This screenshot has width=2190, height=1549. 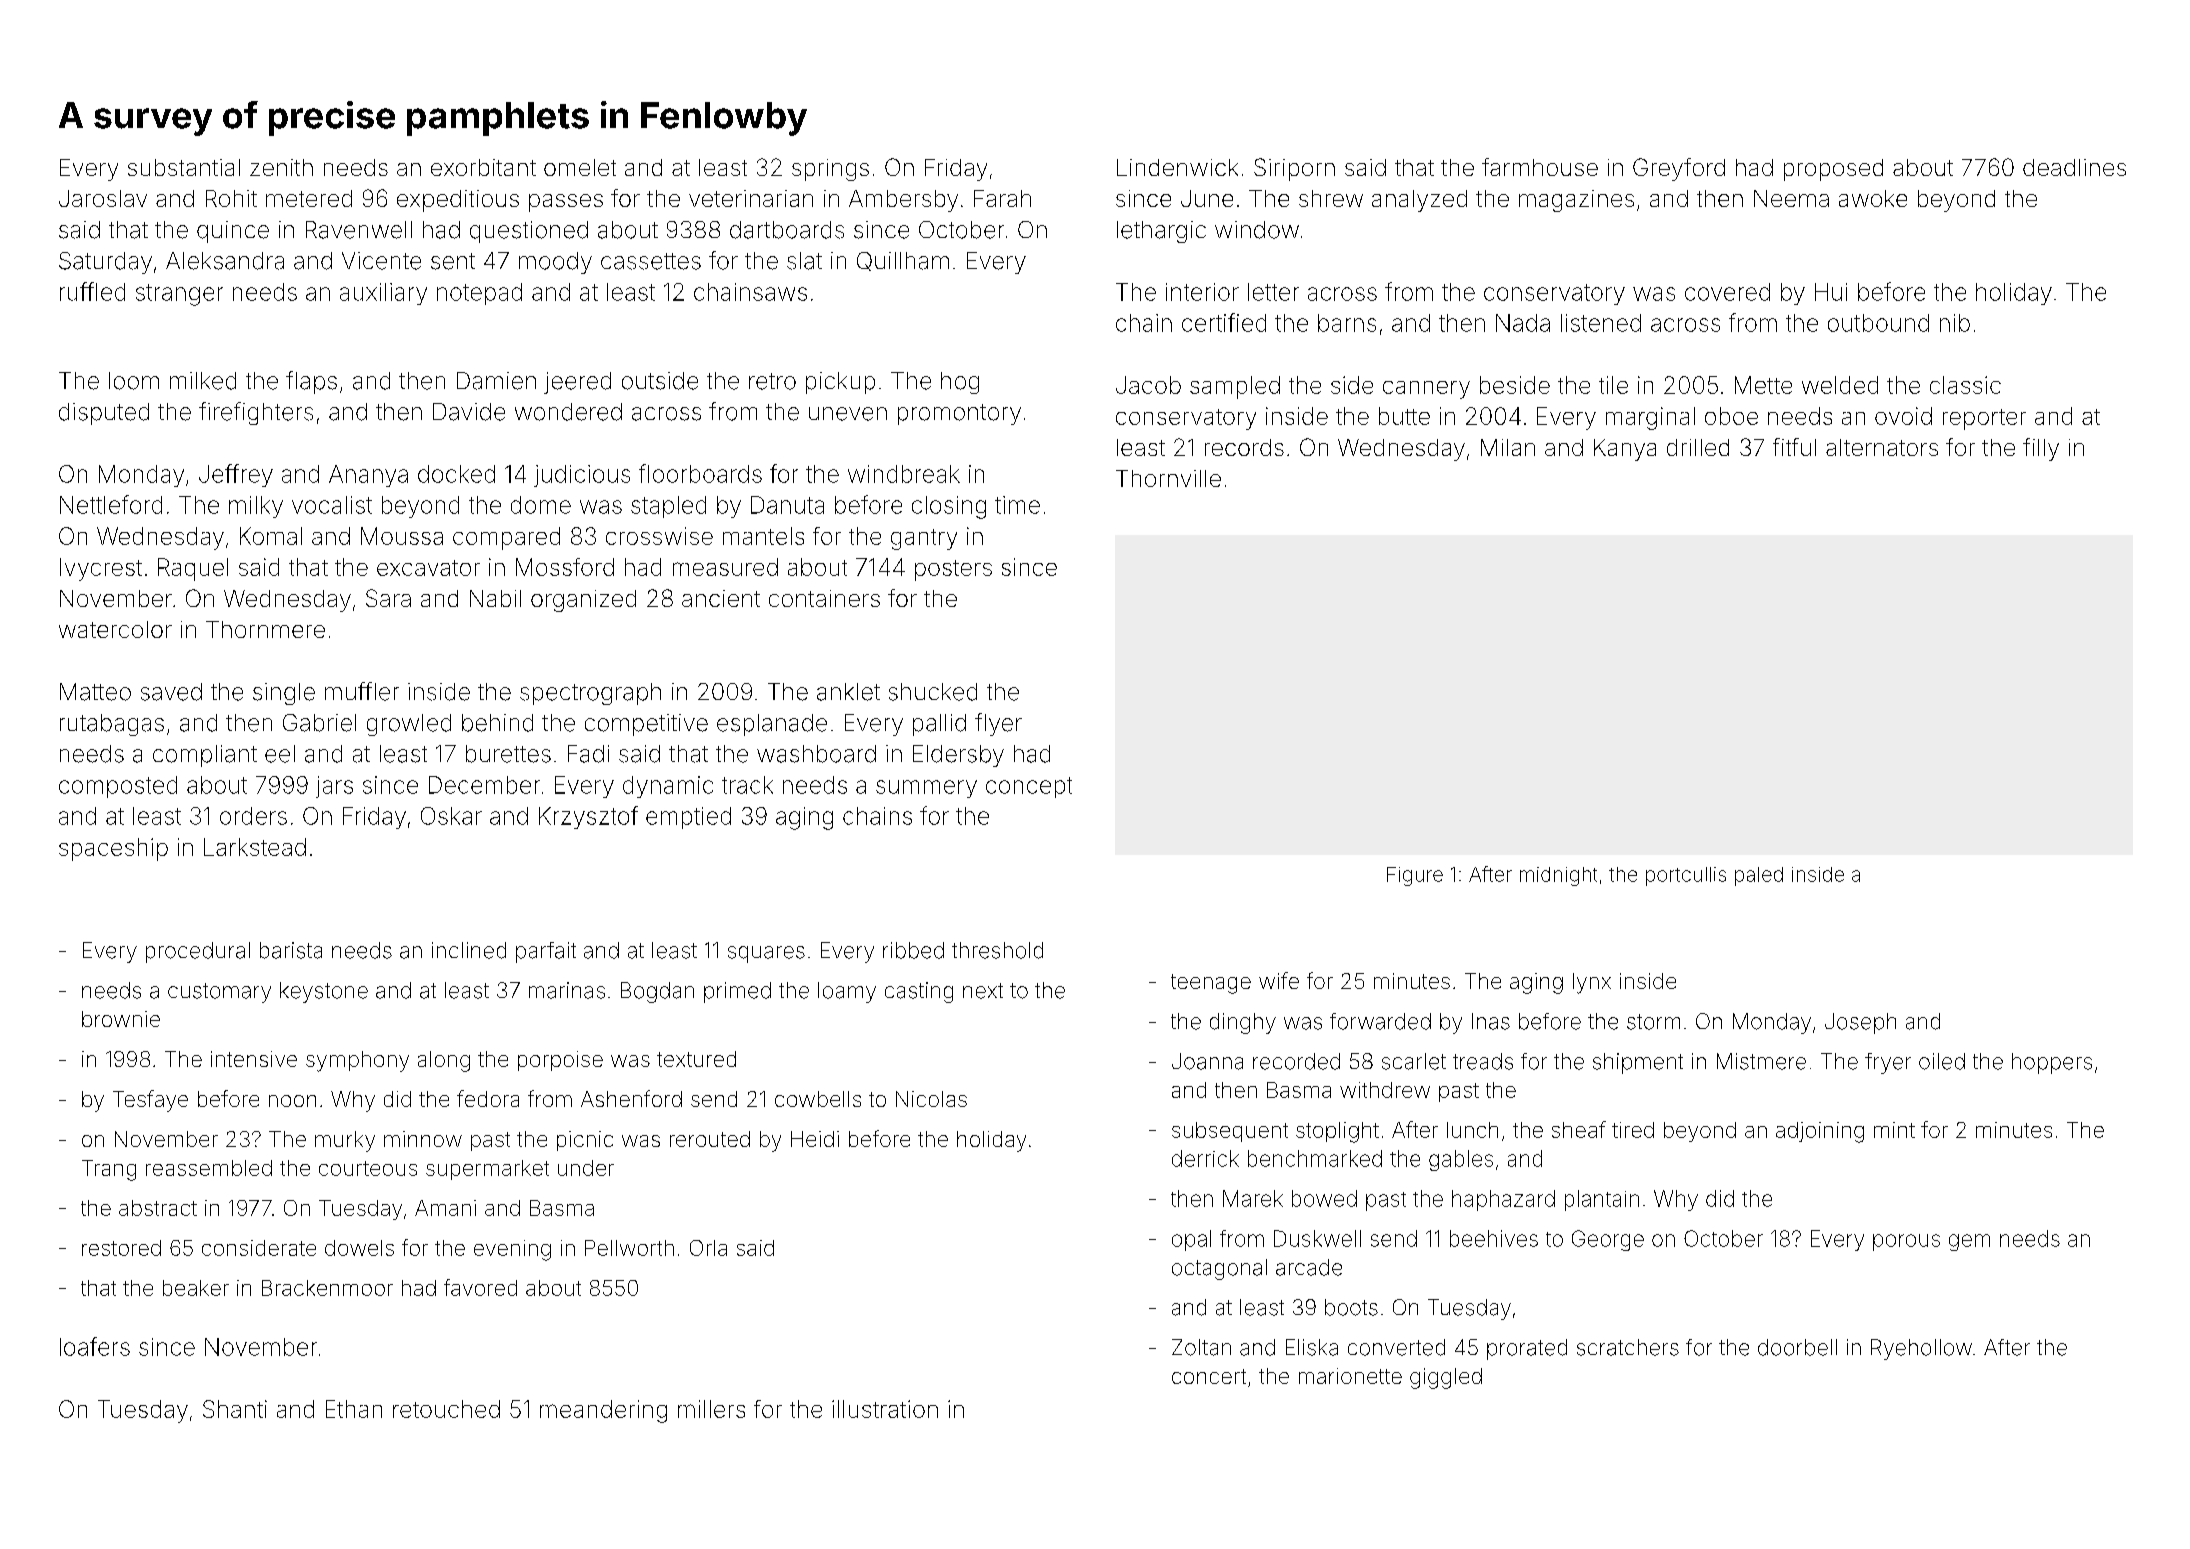 What do you see at coordinates (235, 1409) in the screenshot?
I see `Shanti` at bounding box center [235, 1409].
